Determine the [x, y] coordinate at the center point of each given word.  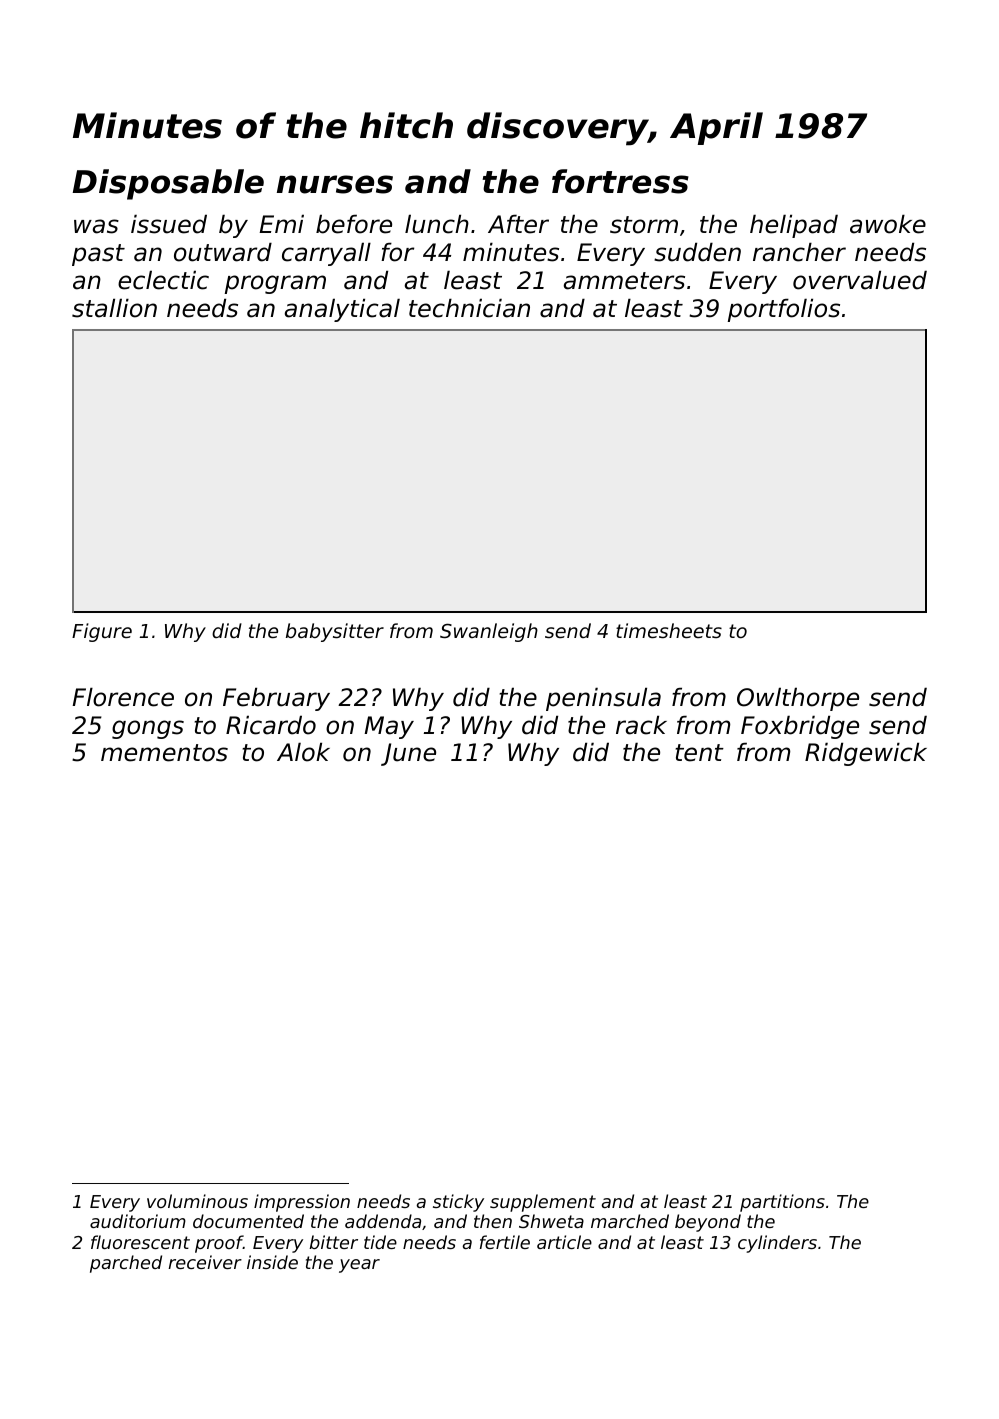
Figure [102, 632]
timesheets [669, 630]
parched [126, 1264]
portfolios [784, 310]
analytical [342, 310]
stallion [114, 308]
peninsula [603, 699]
